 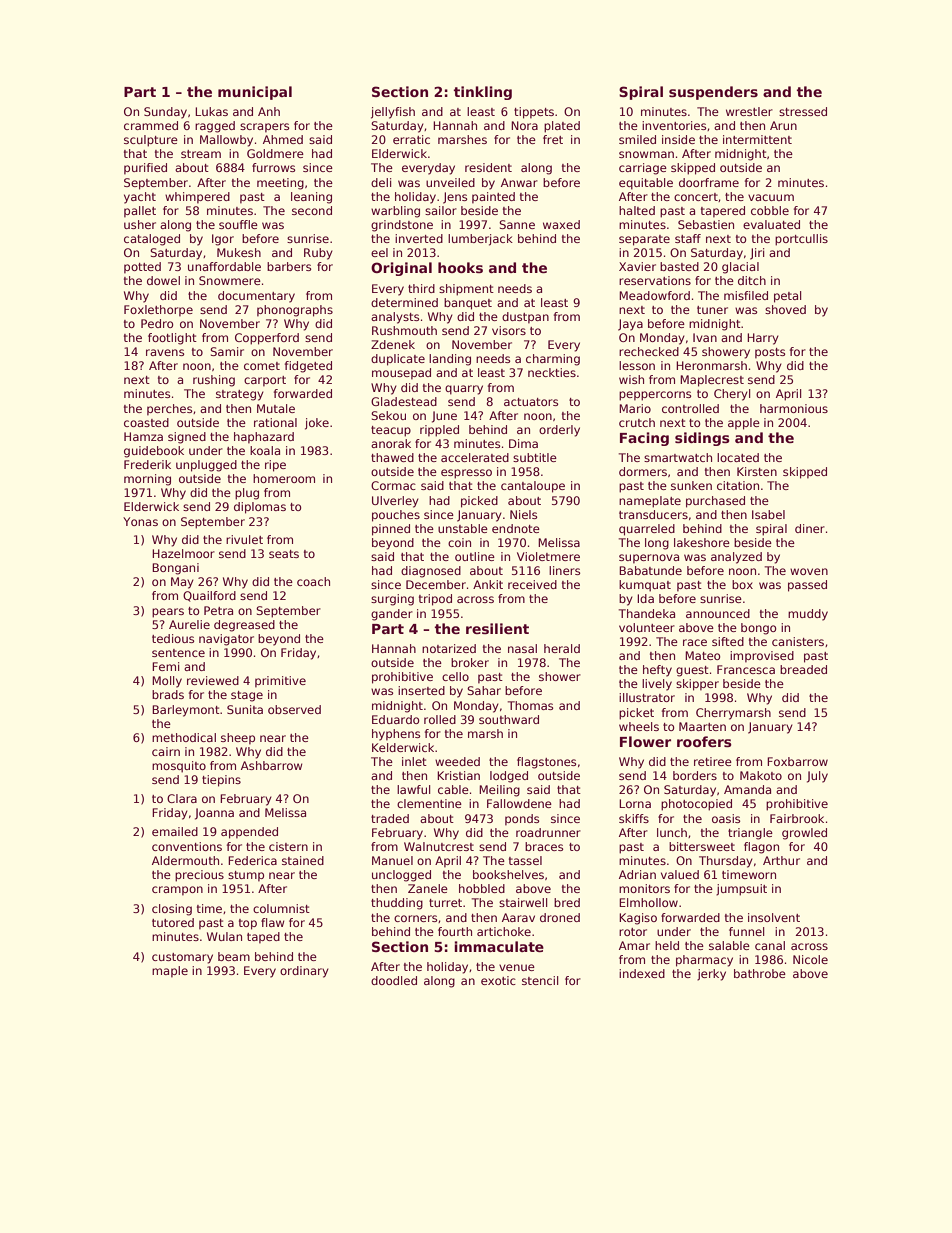 I want to click on Ashbarrow, so click(x=272, y=765).
